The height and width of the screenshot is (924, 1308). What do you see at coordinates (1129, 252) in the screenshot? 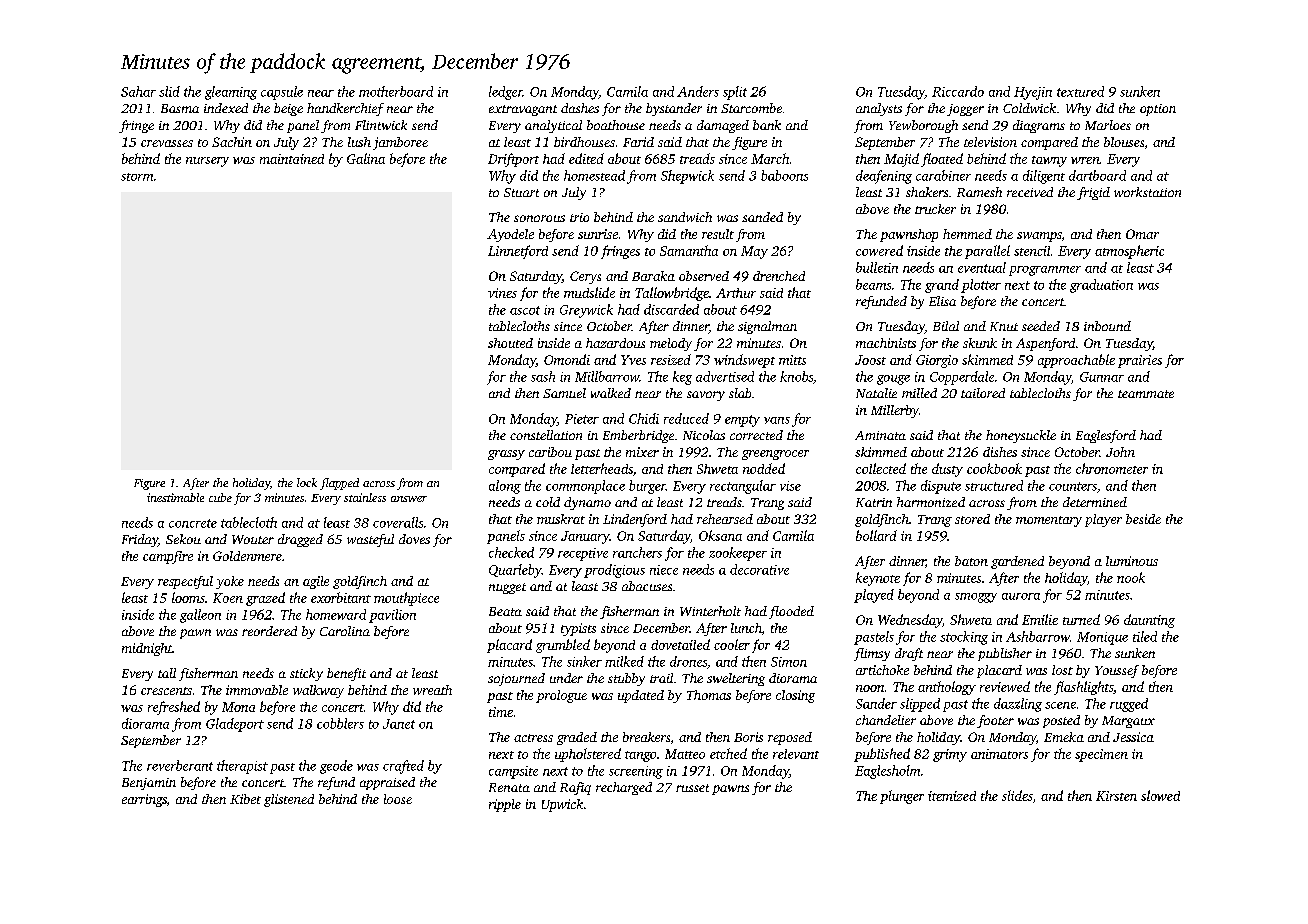
I see `atmospheric` at bounding box center [1129, 252].
